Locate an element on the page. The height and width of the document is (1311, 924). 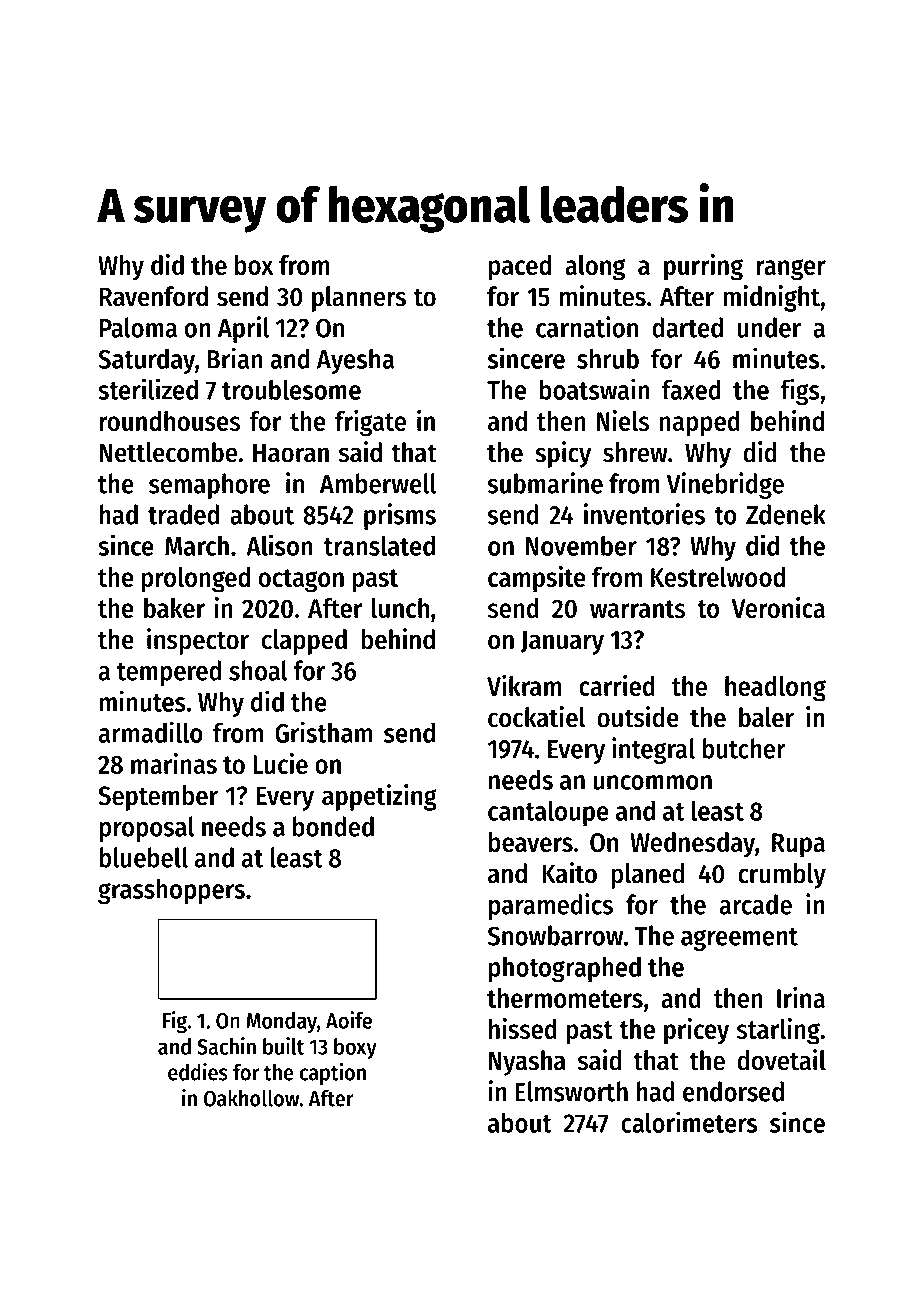
Elmsworth is located at coordinates (571, 1091).
